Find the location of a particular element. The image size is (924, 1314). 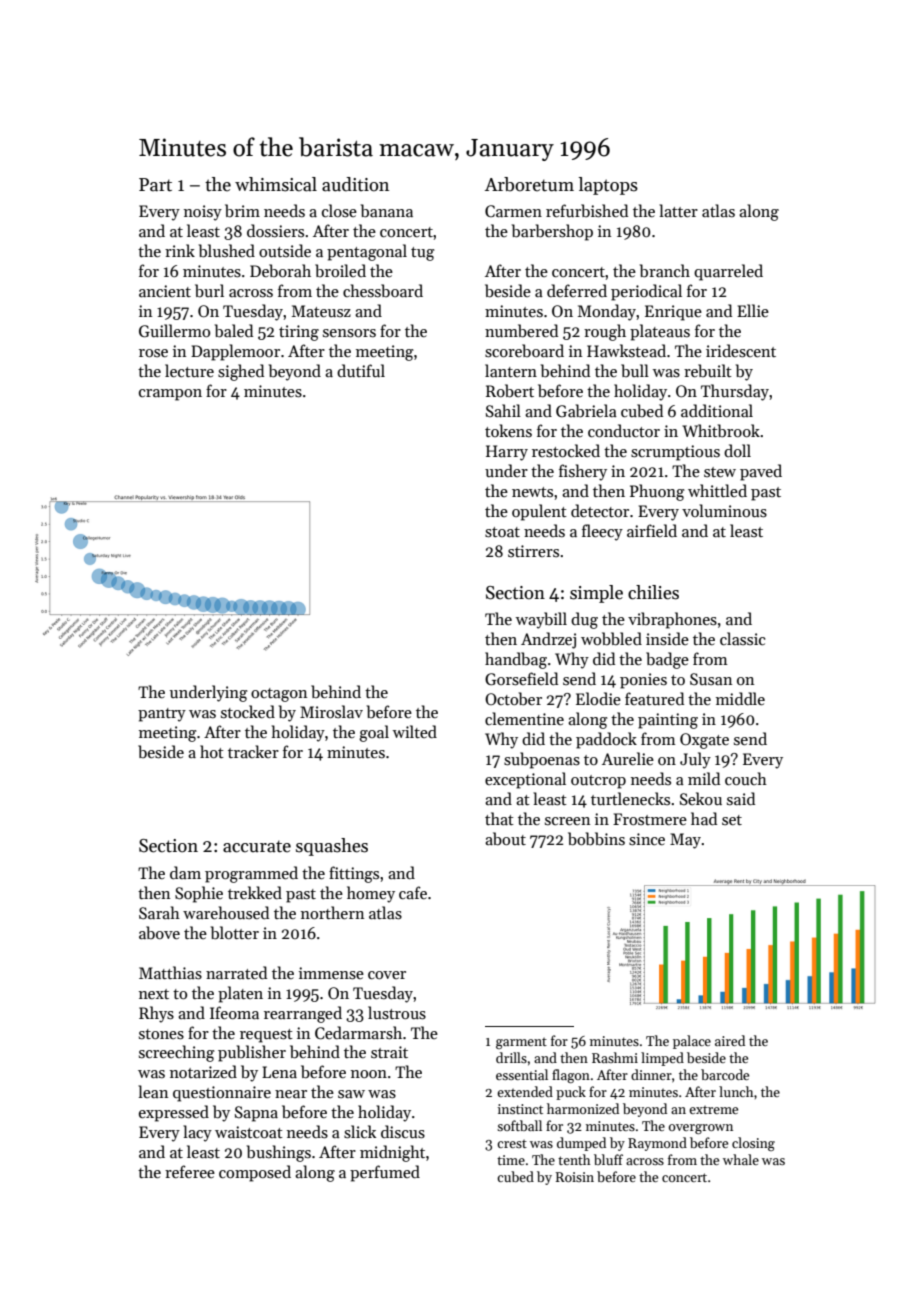

stoat is located at coordinates (502, 532).
